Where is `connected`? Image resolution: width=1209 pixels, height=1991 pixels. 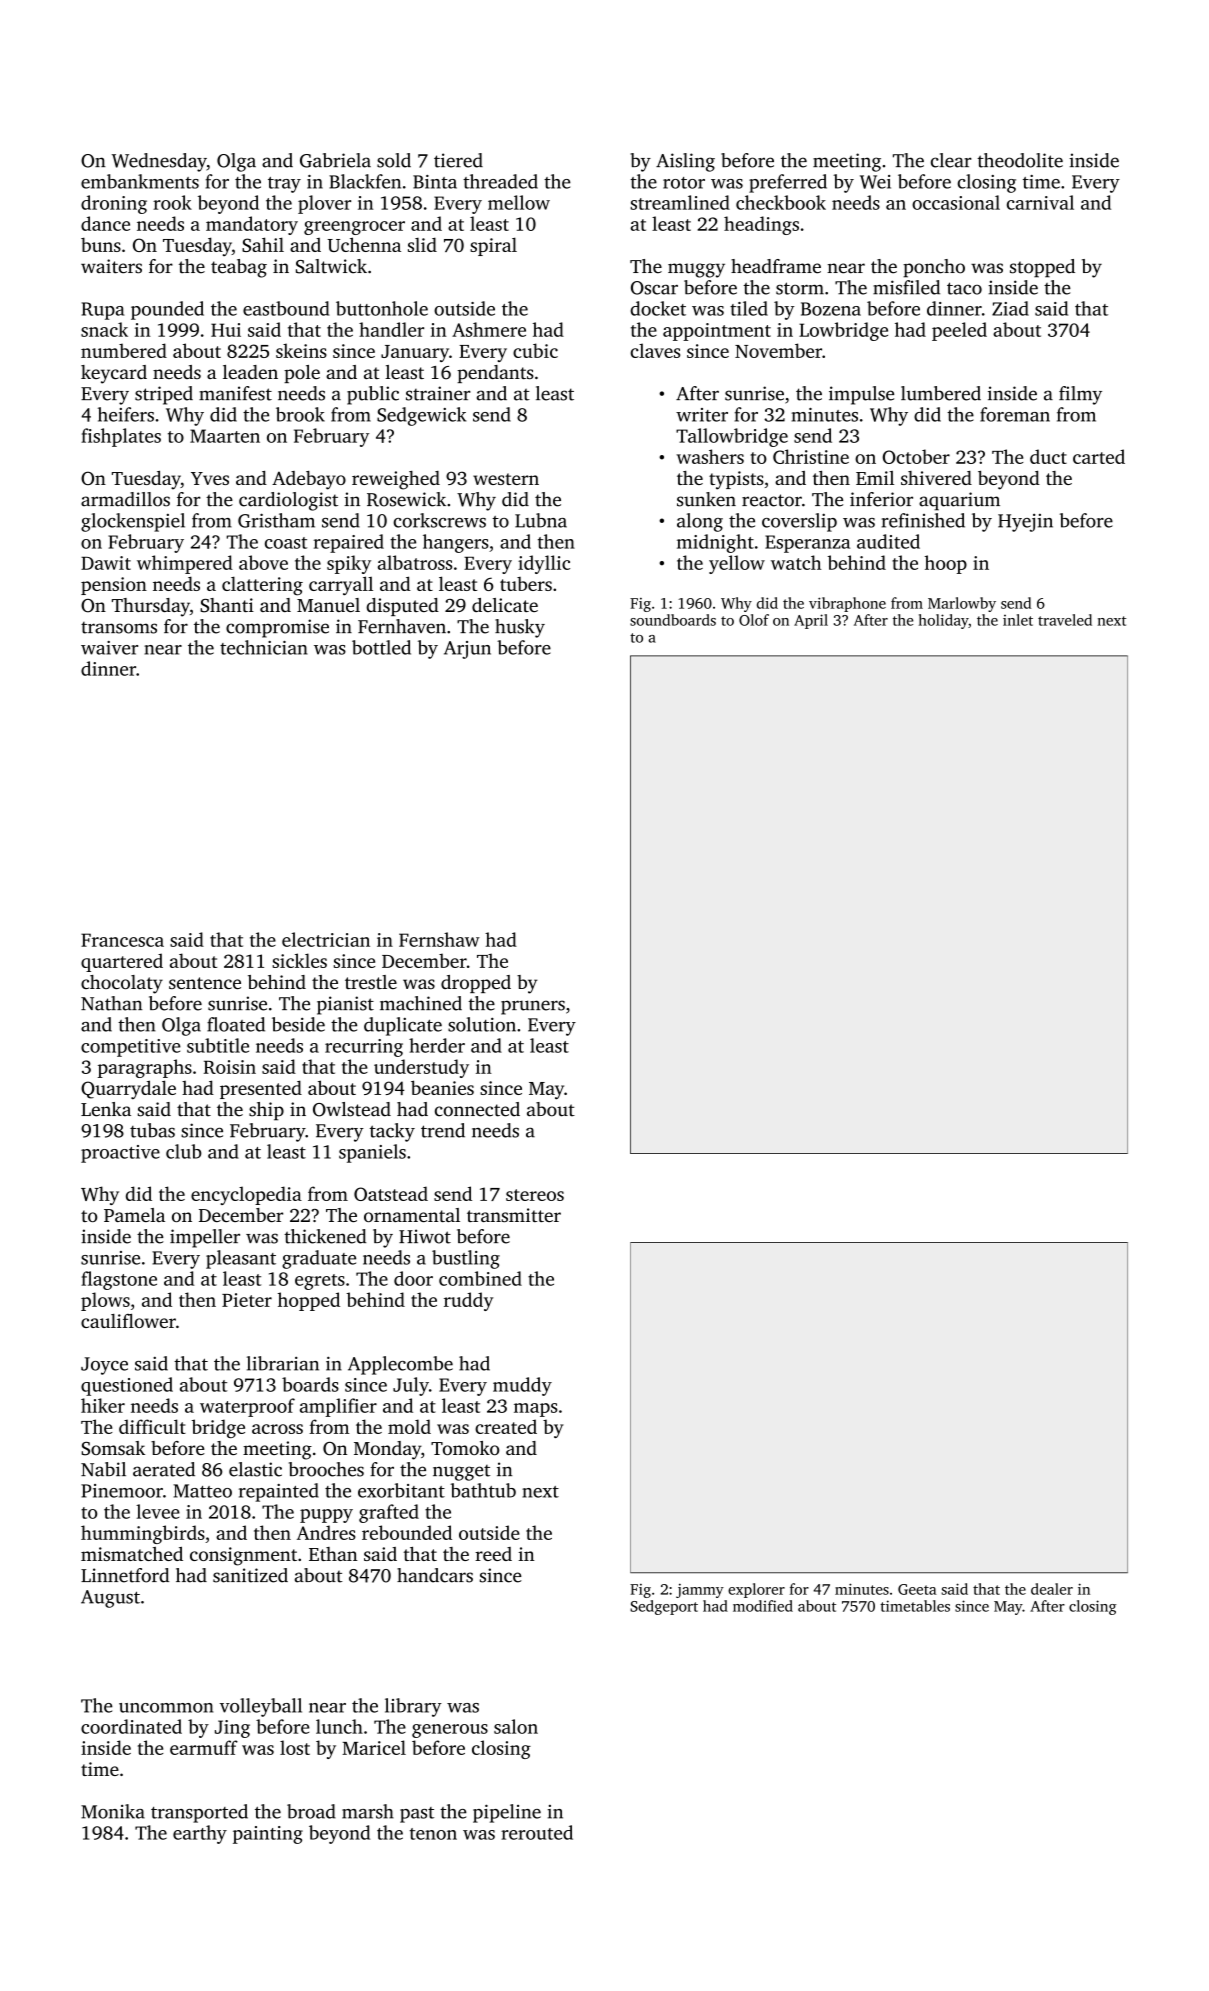 connected is located at coordinates (477, 1109).
